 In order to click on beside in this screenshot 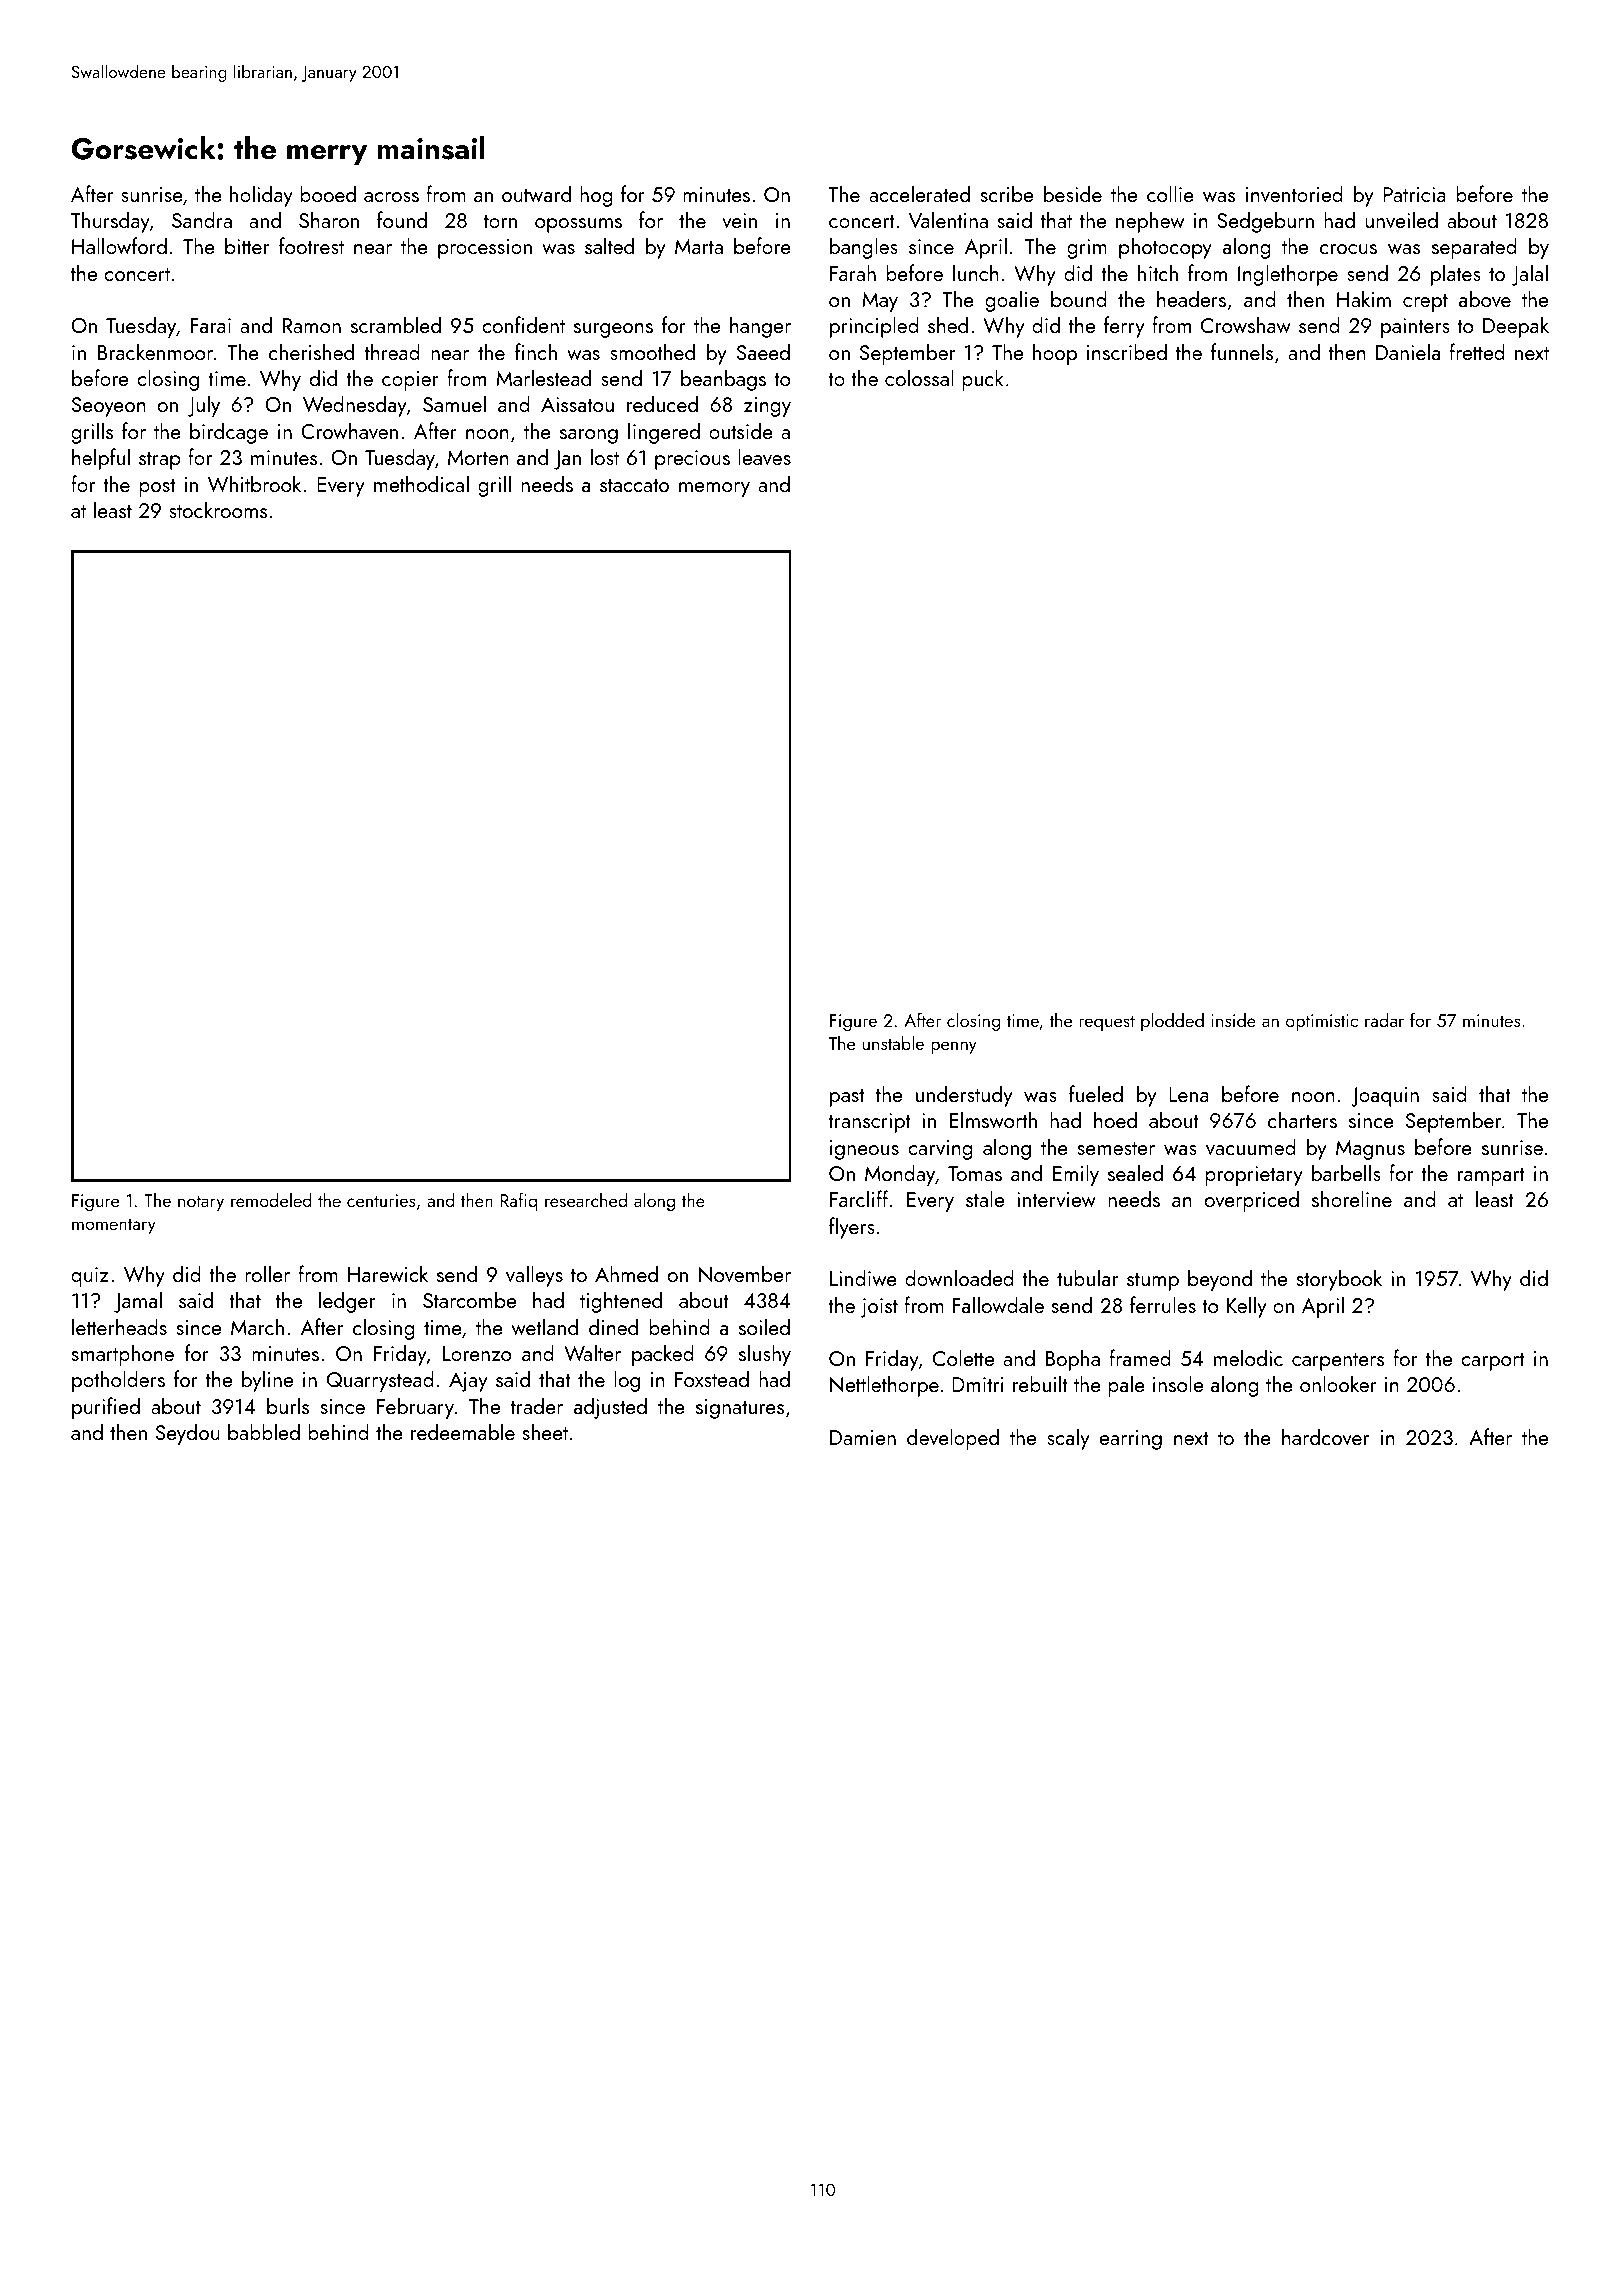, I will do `click(1073, 193)`.
